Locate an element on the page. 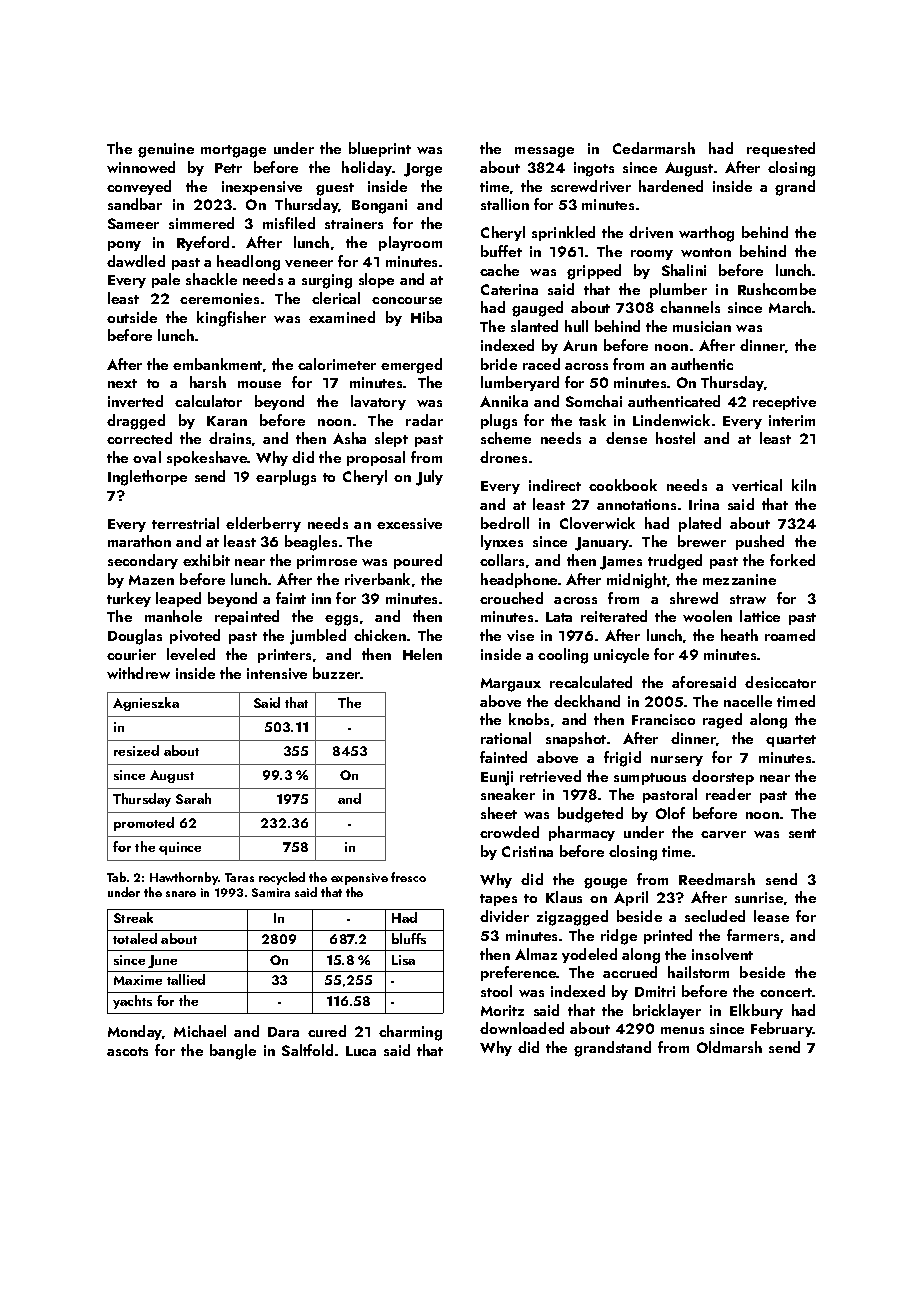 This image has height=1311, width=924. genuine is located at coordinates (166, 150).
